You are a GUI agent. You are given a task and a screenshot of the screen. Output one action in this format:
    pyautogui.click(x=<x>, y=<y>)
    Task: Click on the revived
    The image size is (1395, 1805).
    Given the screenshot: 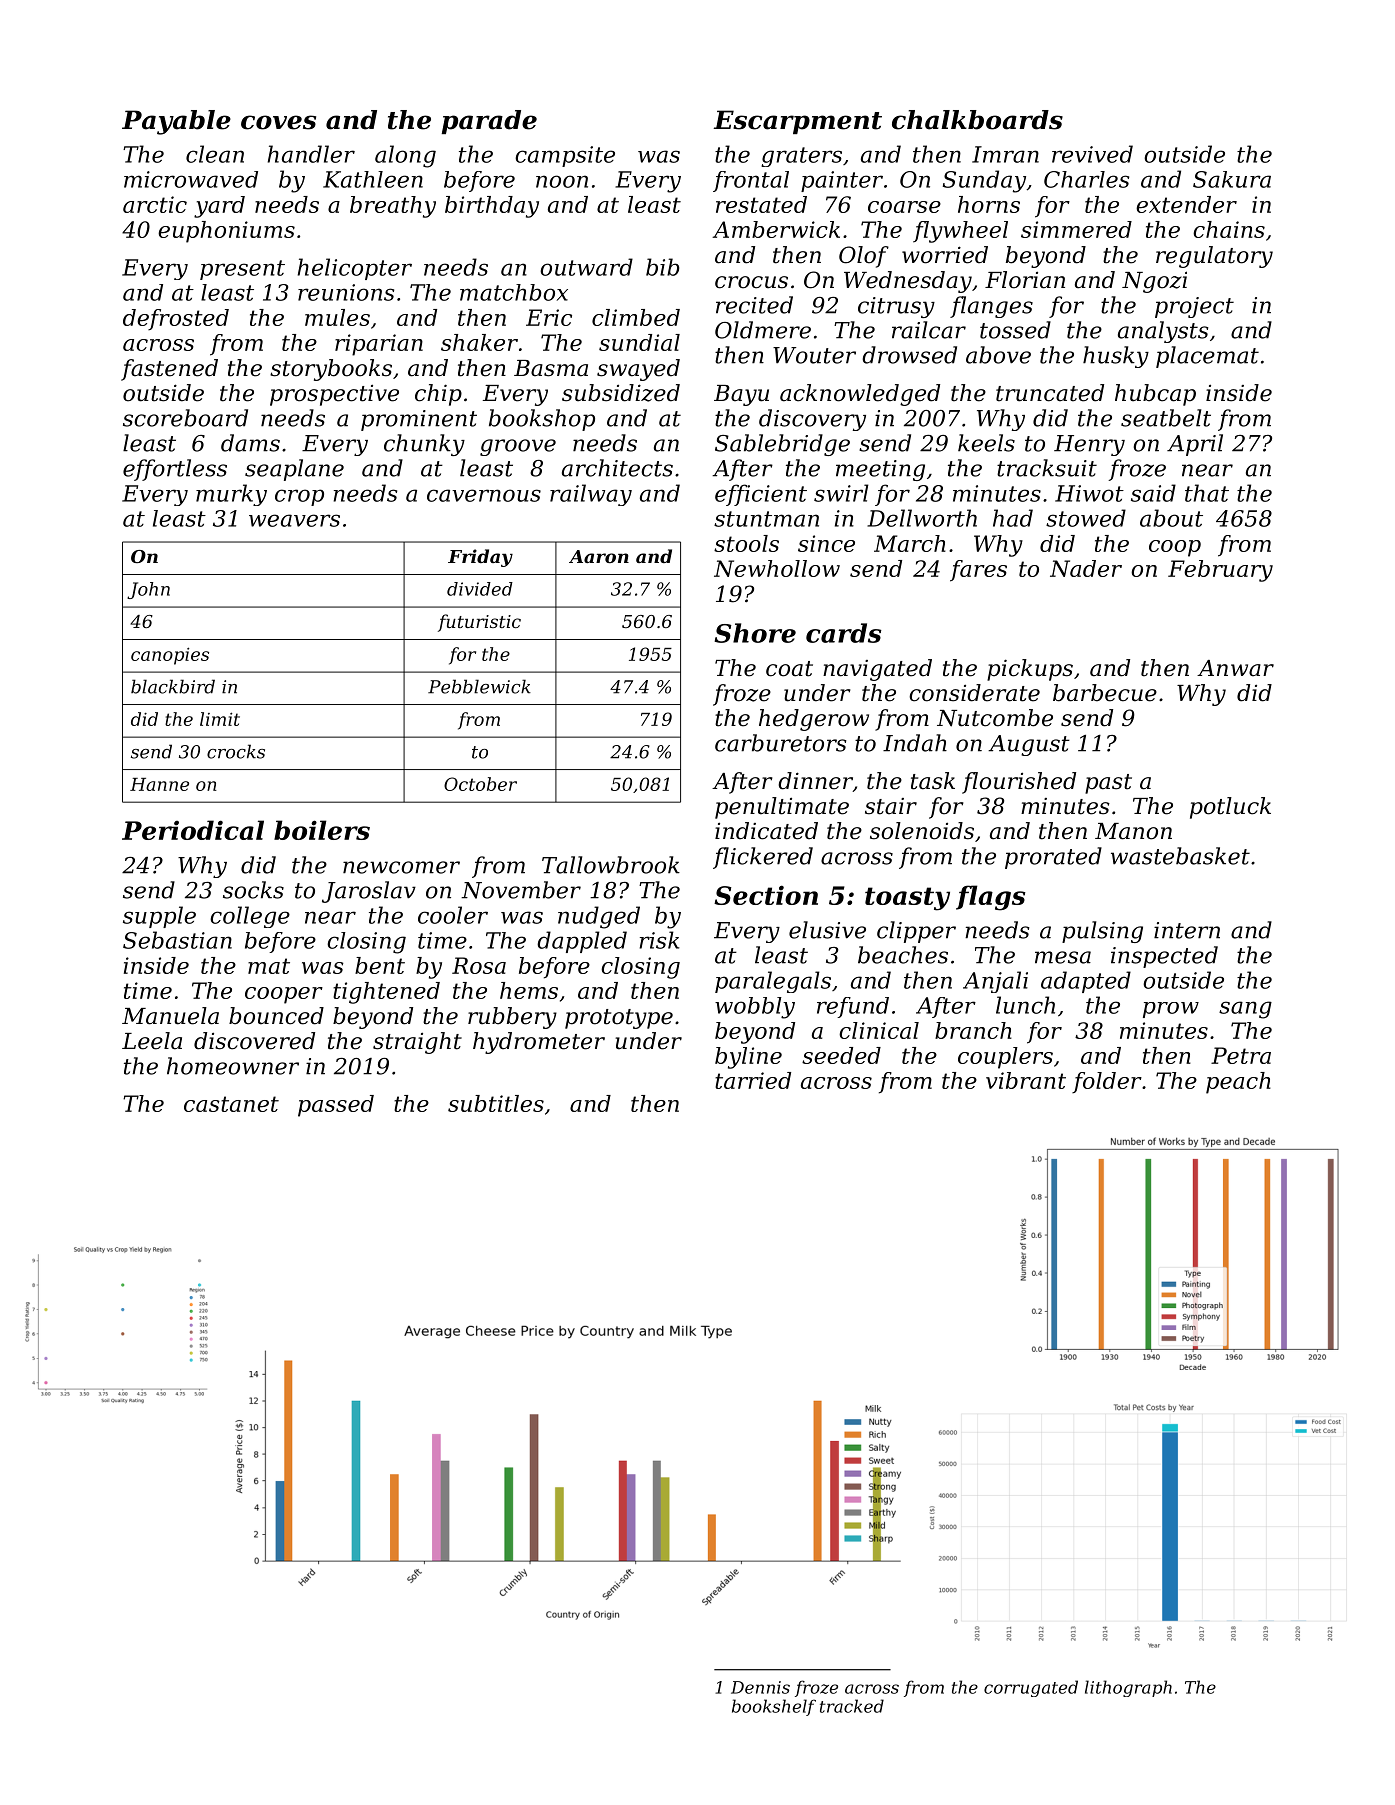 What is the action you would take?
    pyautogui.click(x=1092, y=154)
